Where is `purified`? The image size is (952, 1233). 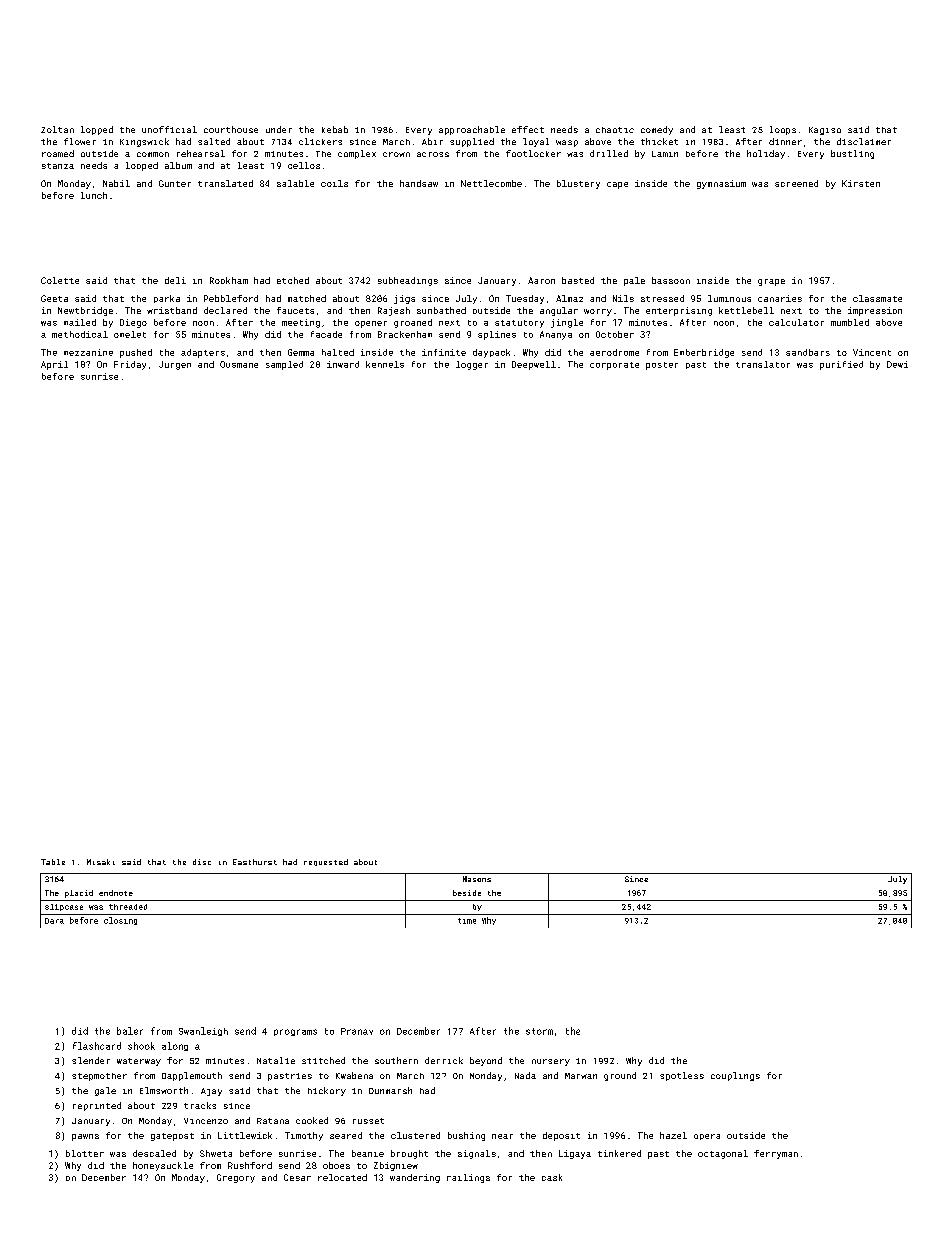
purified is located at coordinates (841, 365).
